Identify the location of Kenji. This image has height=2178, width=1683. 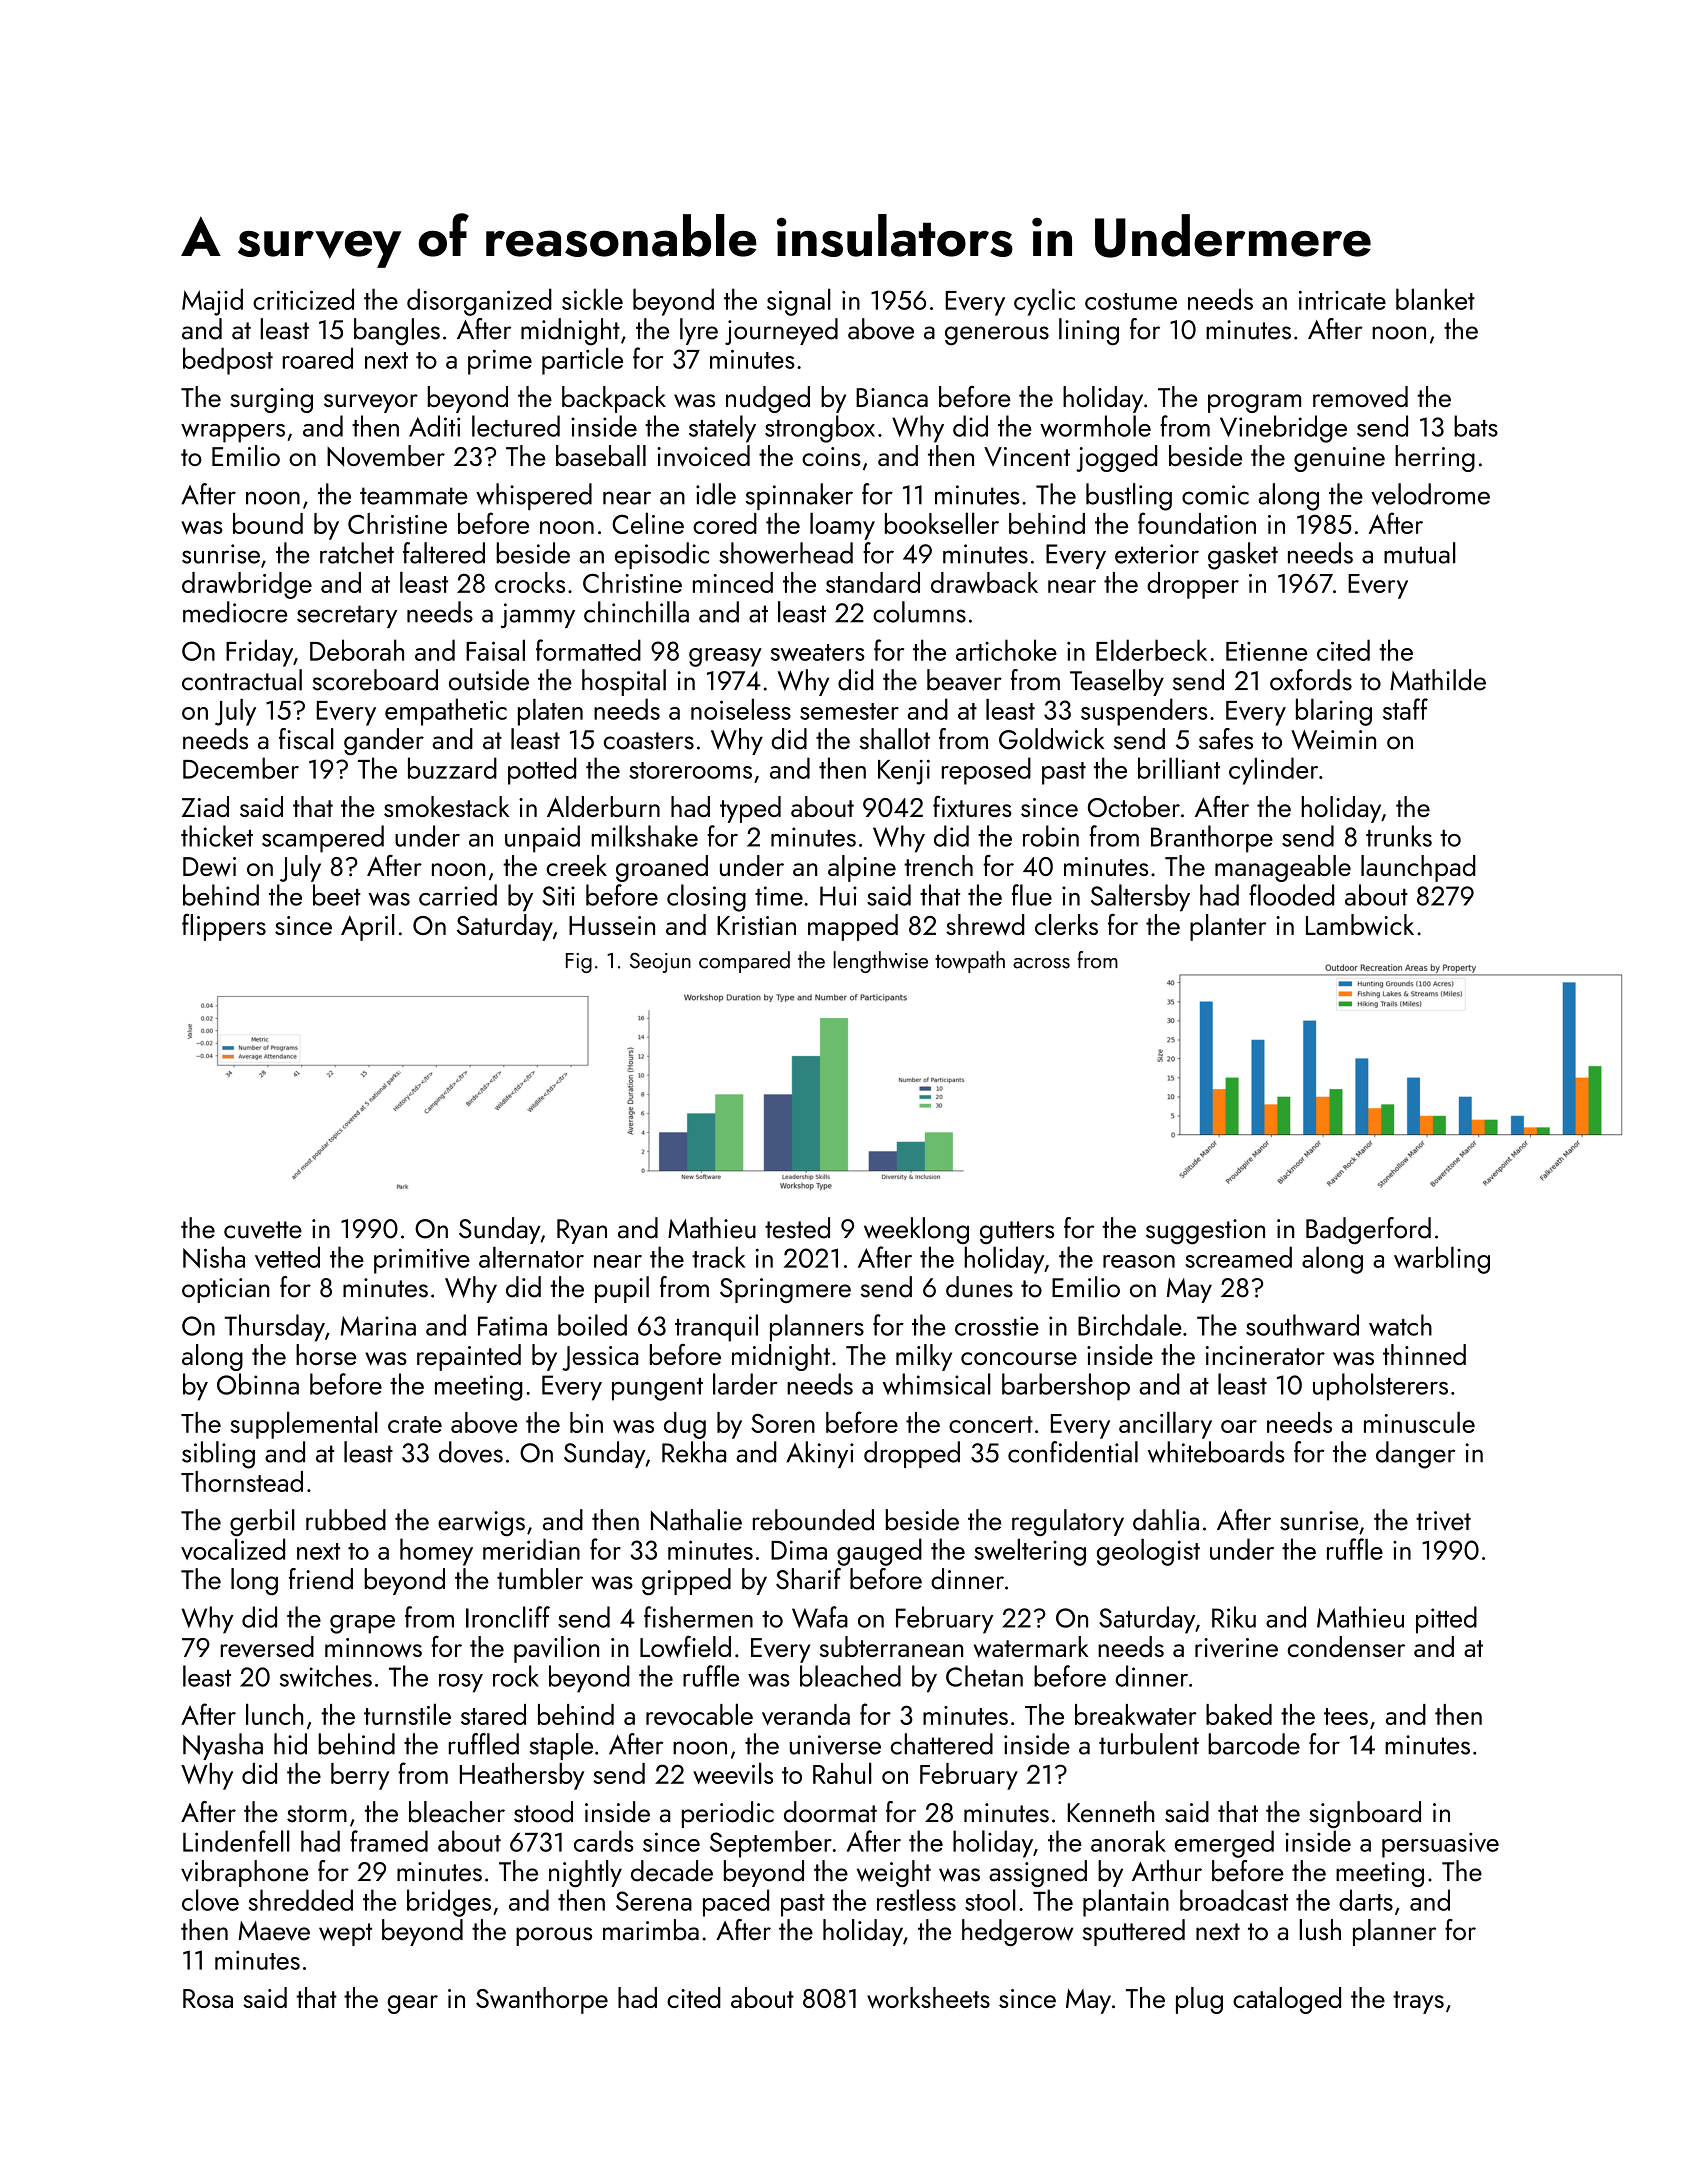
(904, 772).
